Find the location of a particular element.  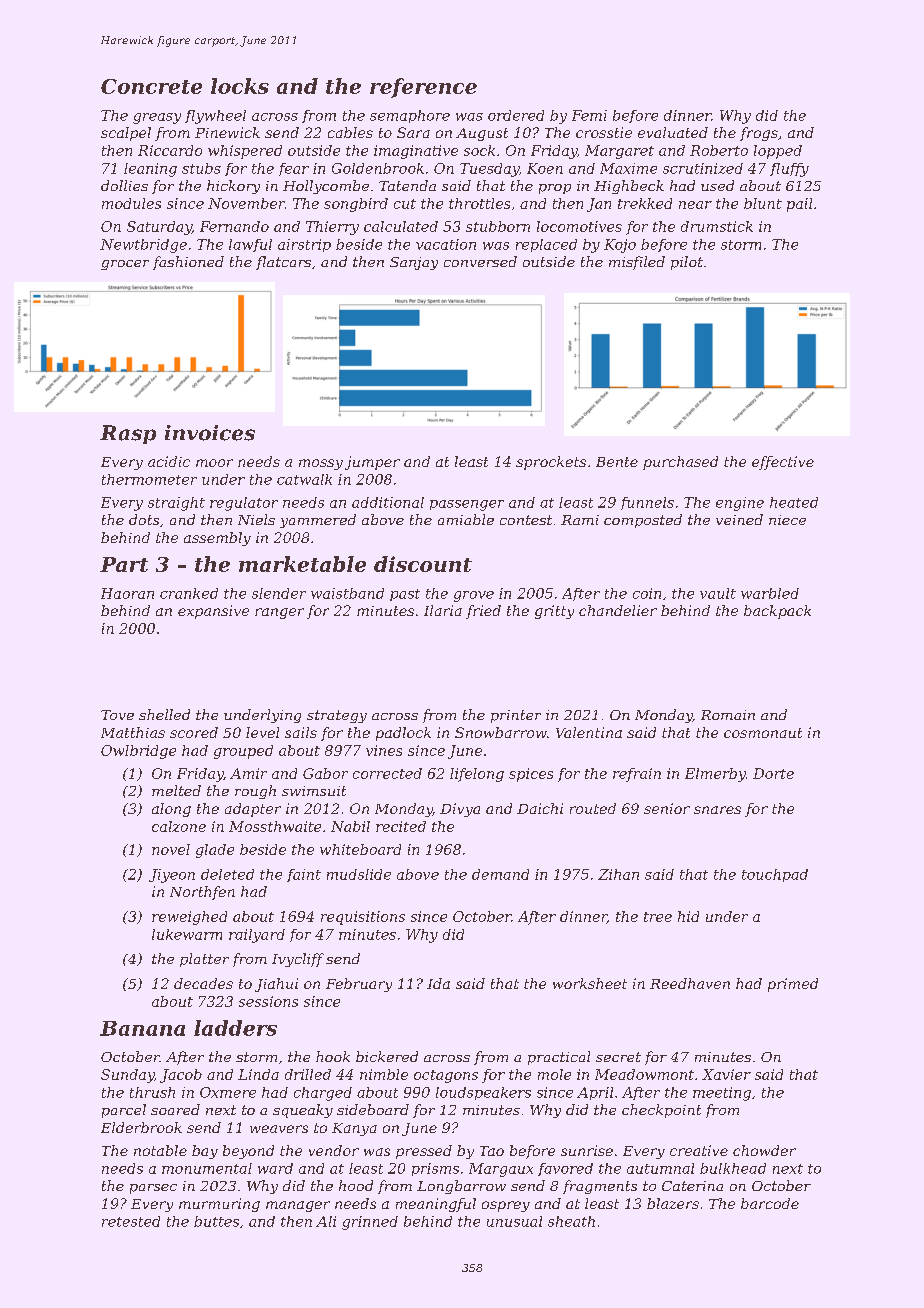

sheath is located at coordinates (571, 1221).
